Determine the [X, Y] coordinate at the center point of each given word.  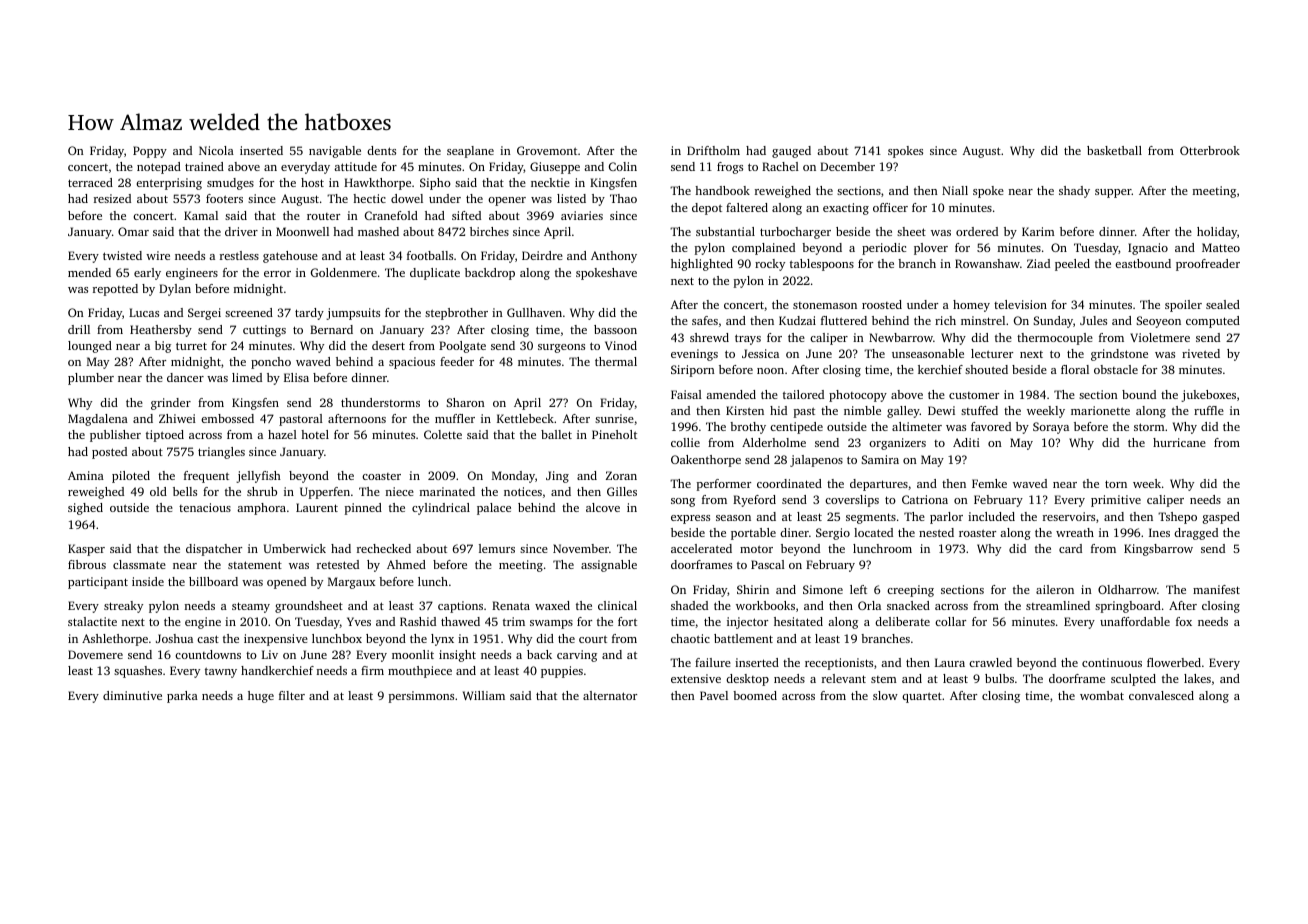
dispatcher [214, 550]
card [1070, 548]
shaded [689, 605]
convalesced [1161, 695]
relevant [844, 678]
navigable [335, 152]
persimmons [421, 697]
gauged [791, 152]
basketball [1114, 150]
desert [388, 345]
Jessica [760, 353]
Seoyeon [1158, 322]
